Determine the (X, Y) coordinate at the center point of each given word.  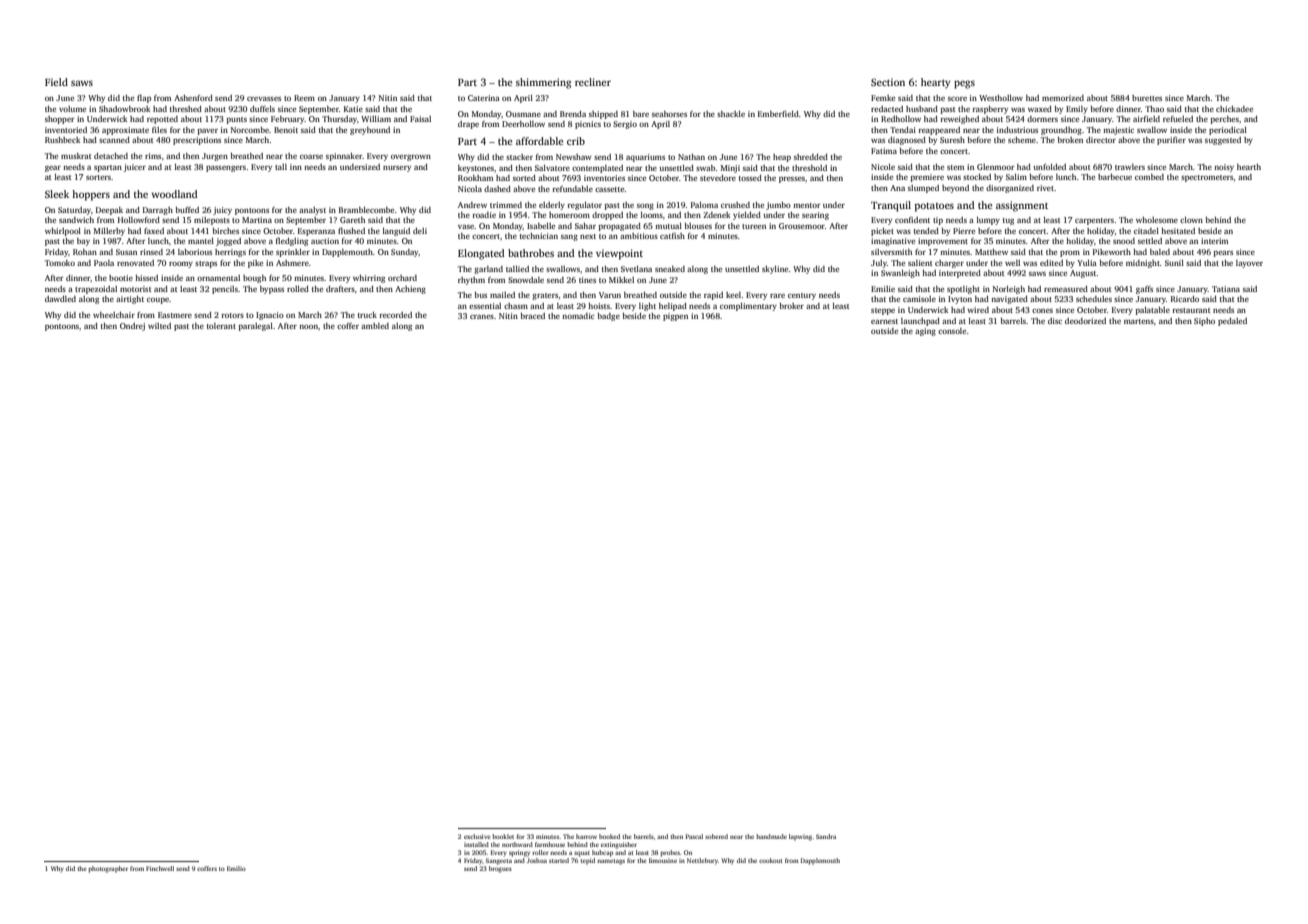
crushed (735, 205)
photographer (108, 869)
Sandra (826, 836)
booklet (503, 836)
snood (1124, 241)
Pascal (694, 836)
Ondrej (132, 327)
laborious (195, 252)
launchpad (920, 322)
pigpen (675, 317)
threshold (809, 168)
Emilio (236, 868)
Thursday (339, 120)
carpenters (1094, 221)
